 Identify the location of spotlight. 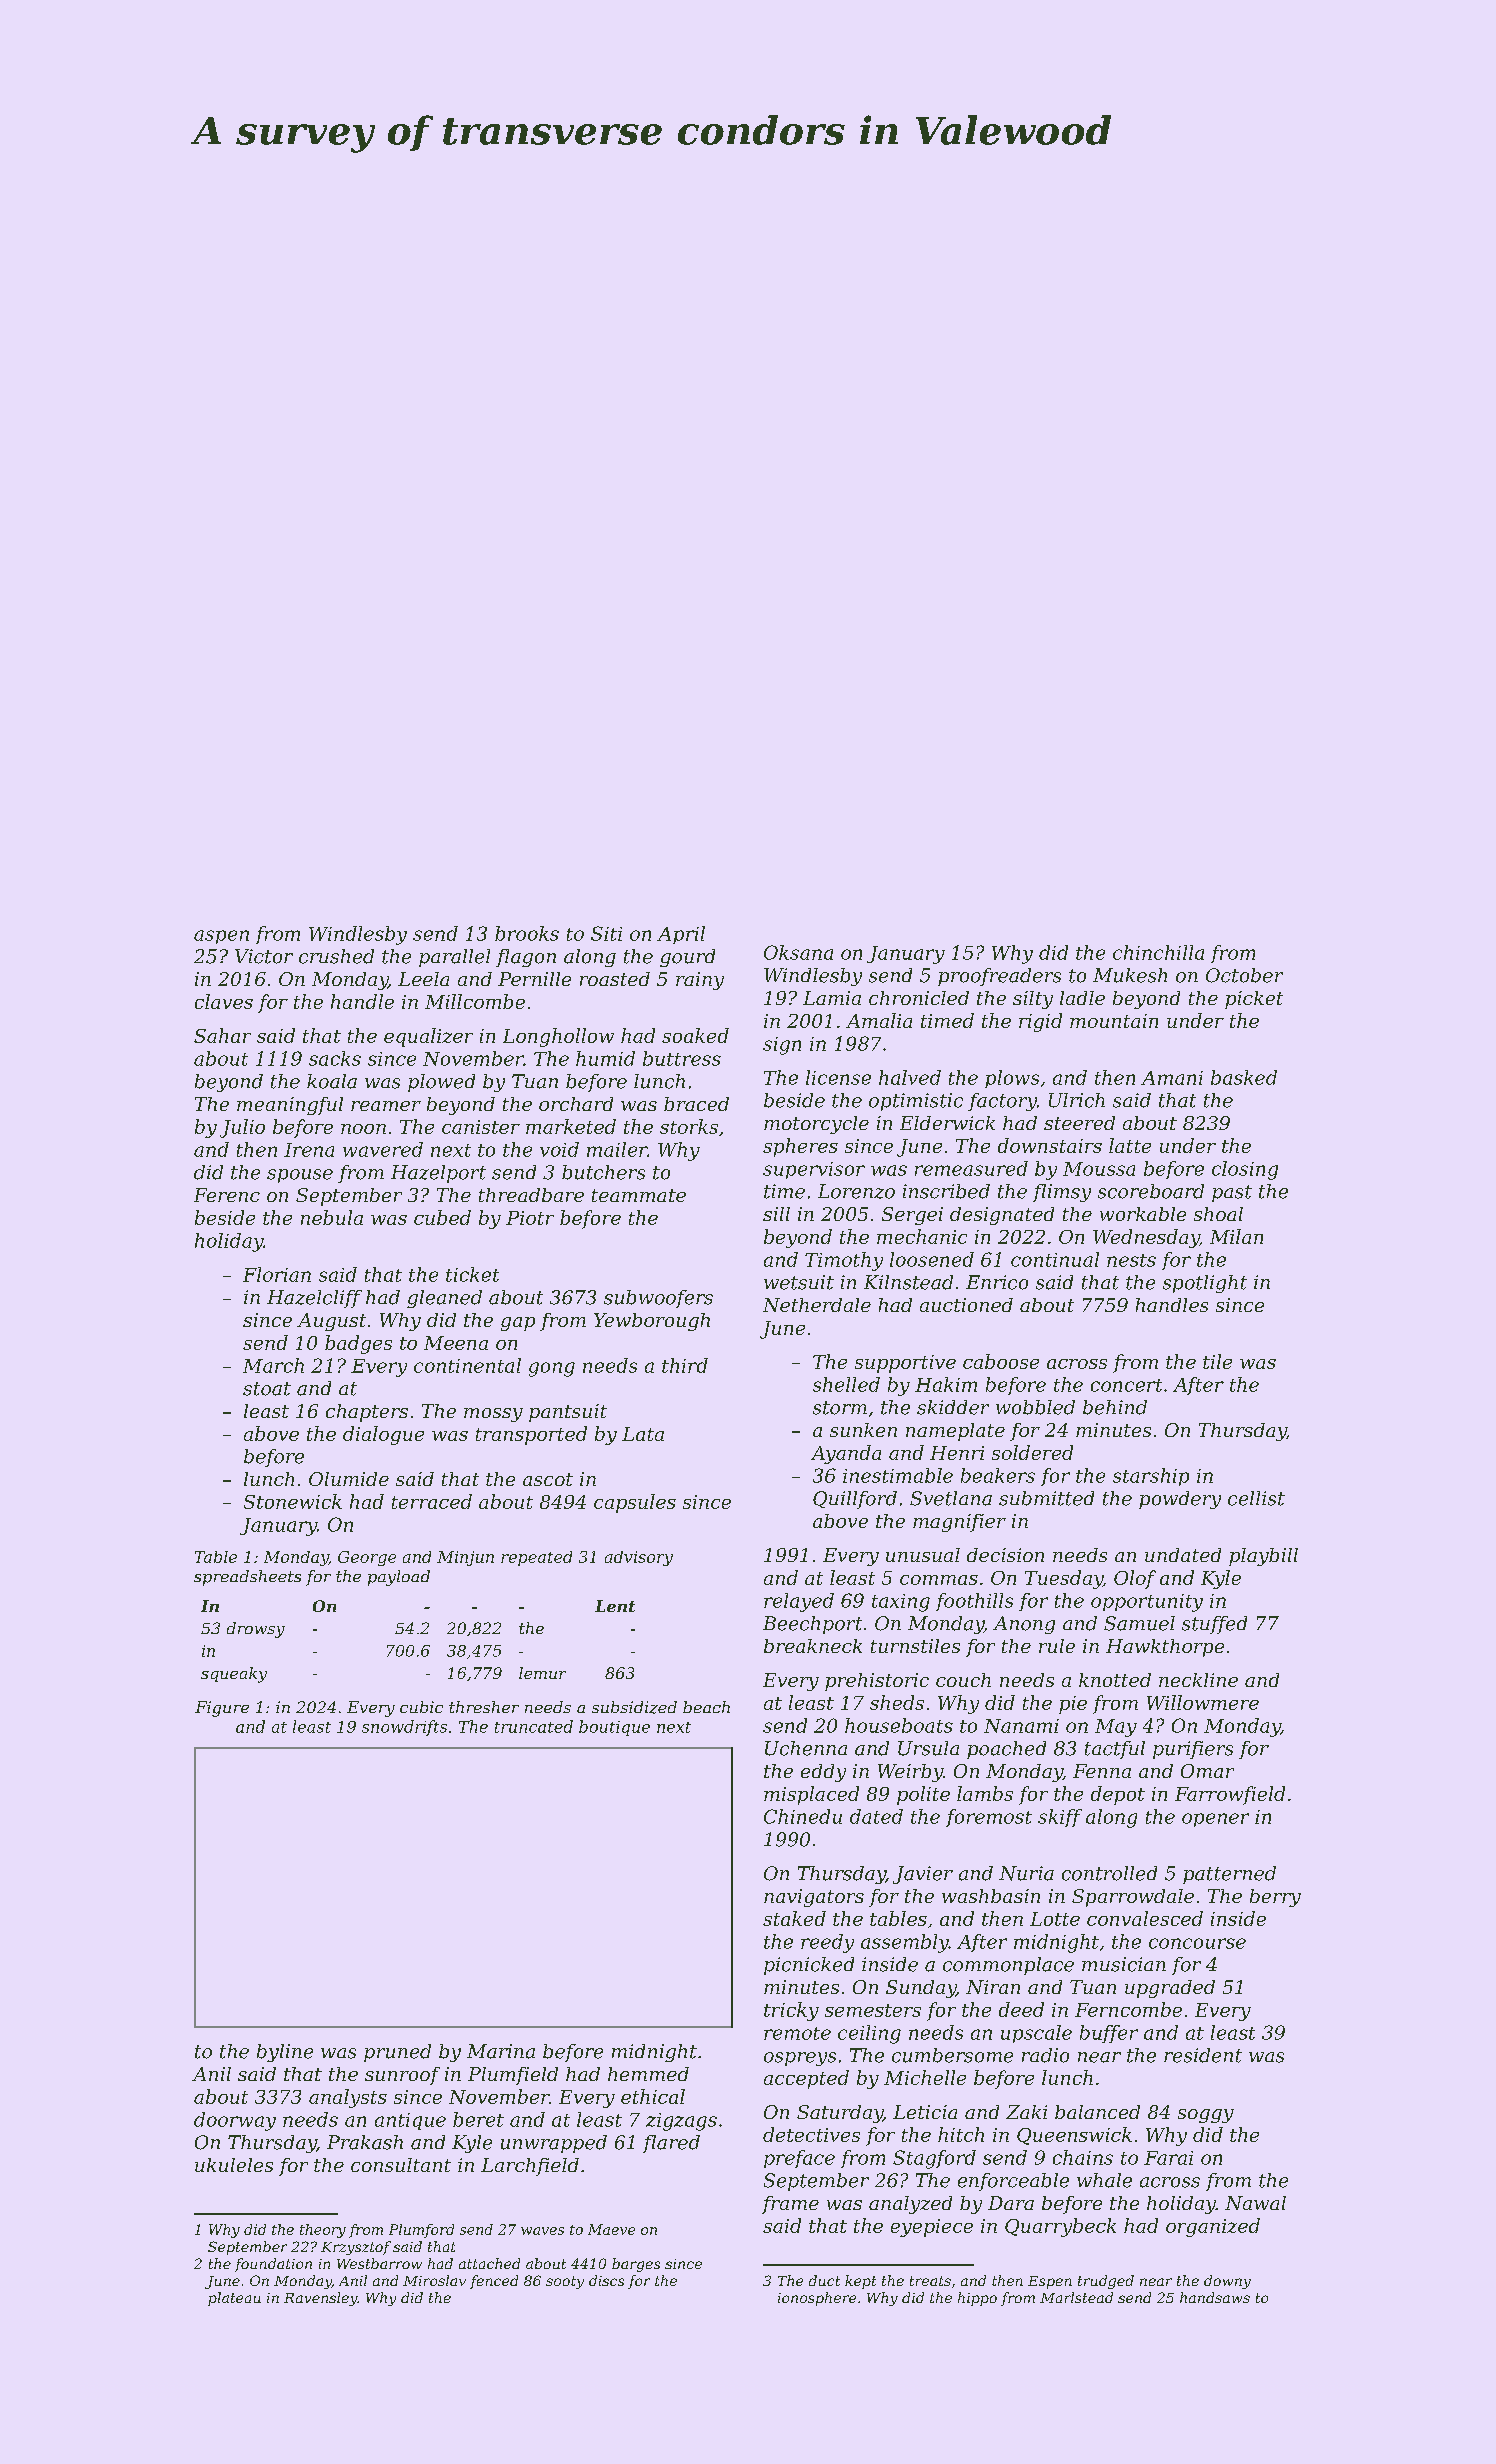
(1205, 1284).
